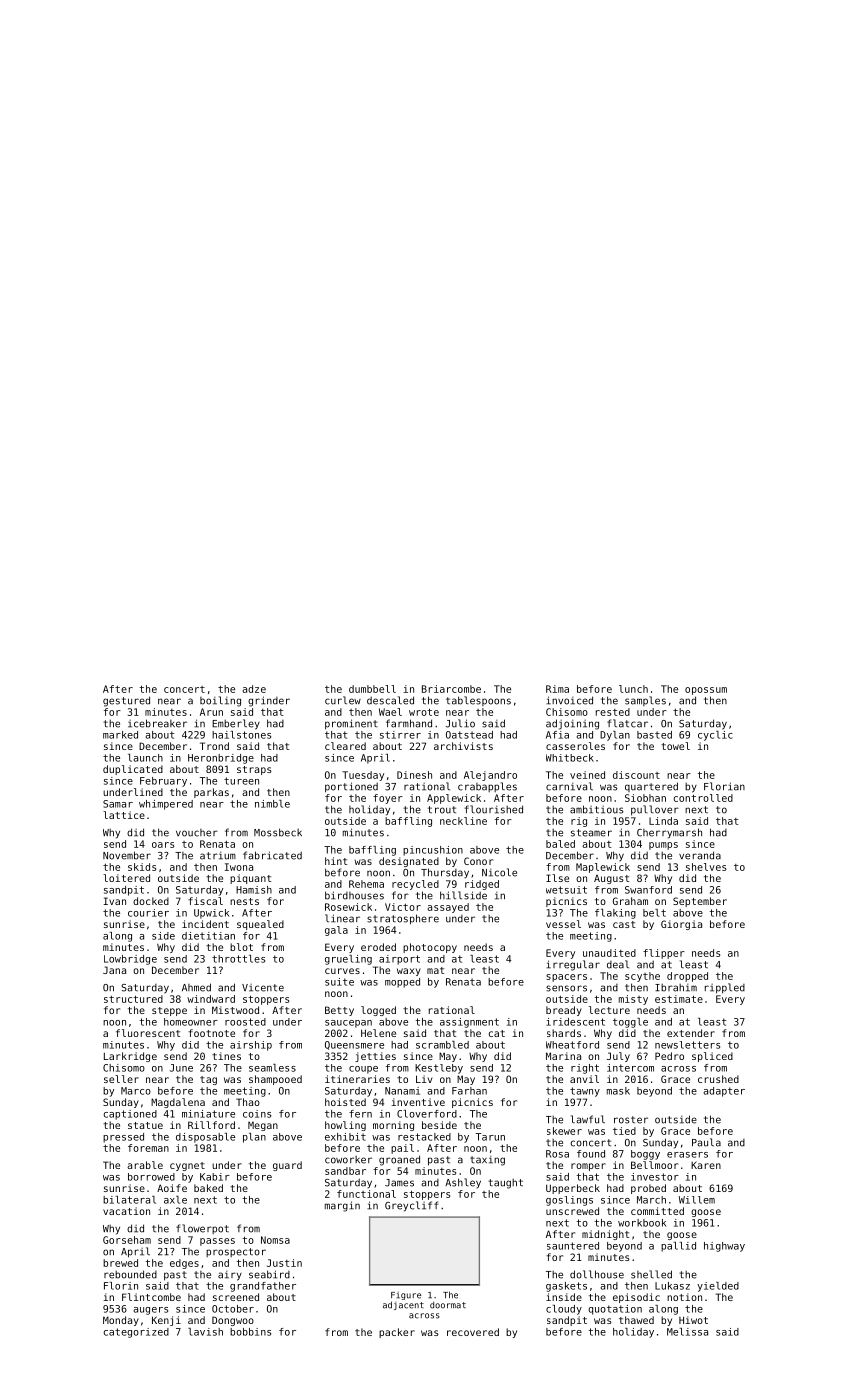  I want to click on misty, so click(633, 1000).
